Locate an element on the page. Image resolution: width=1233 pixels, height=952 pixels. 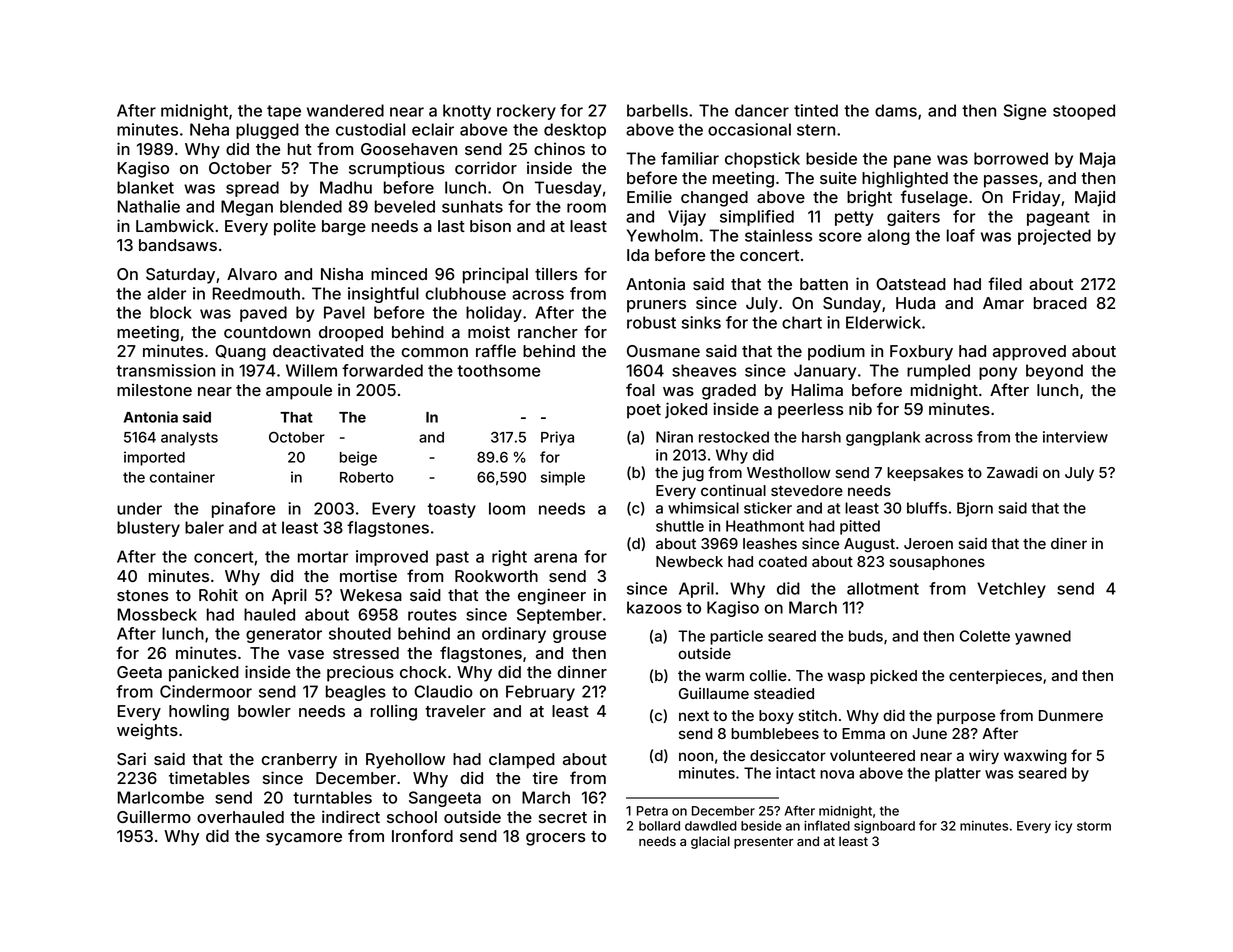
ordinary is located at coordinates (514, 635).
